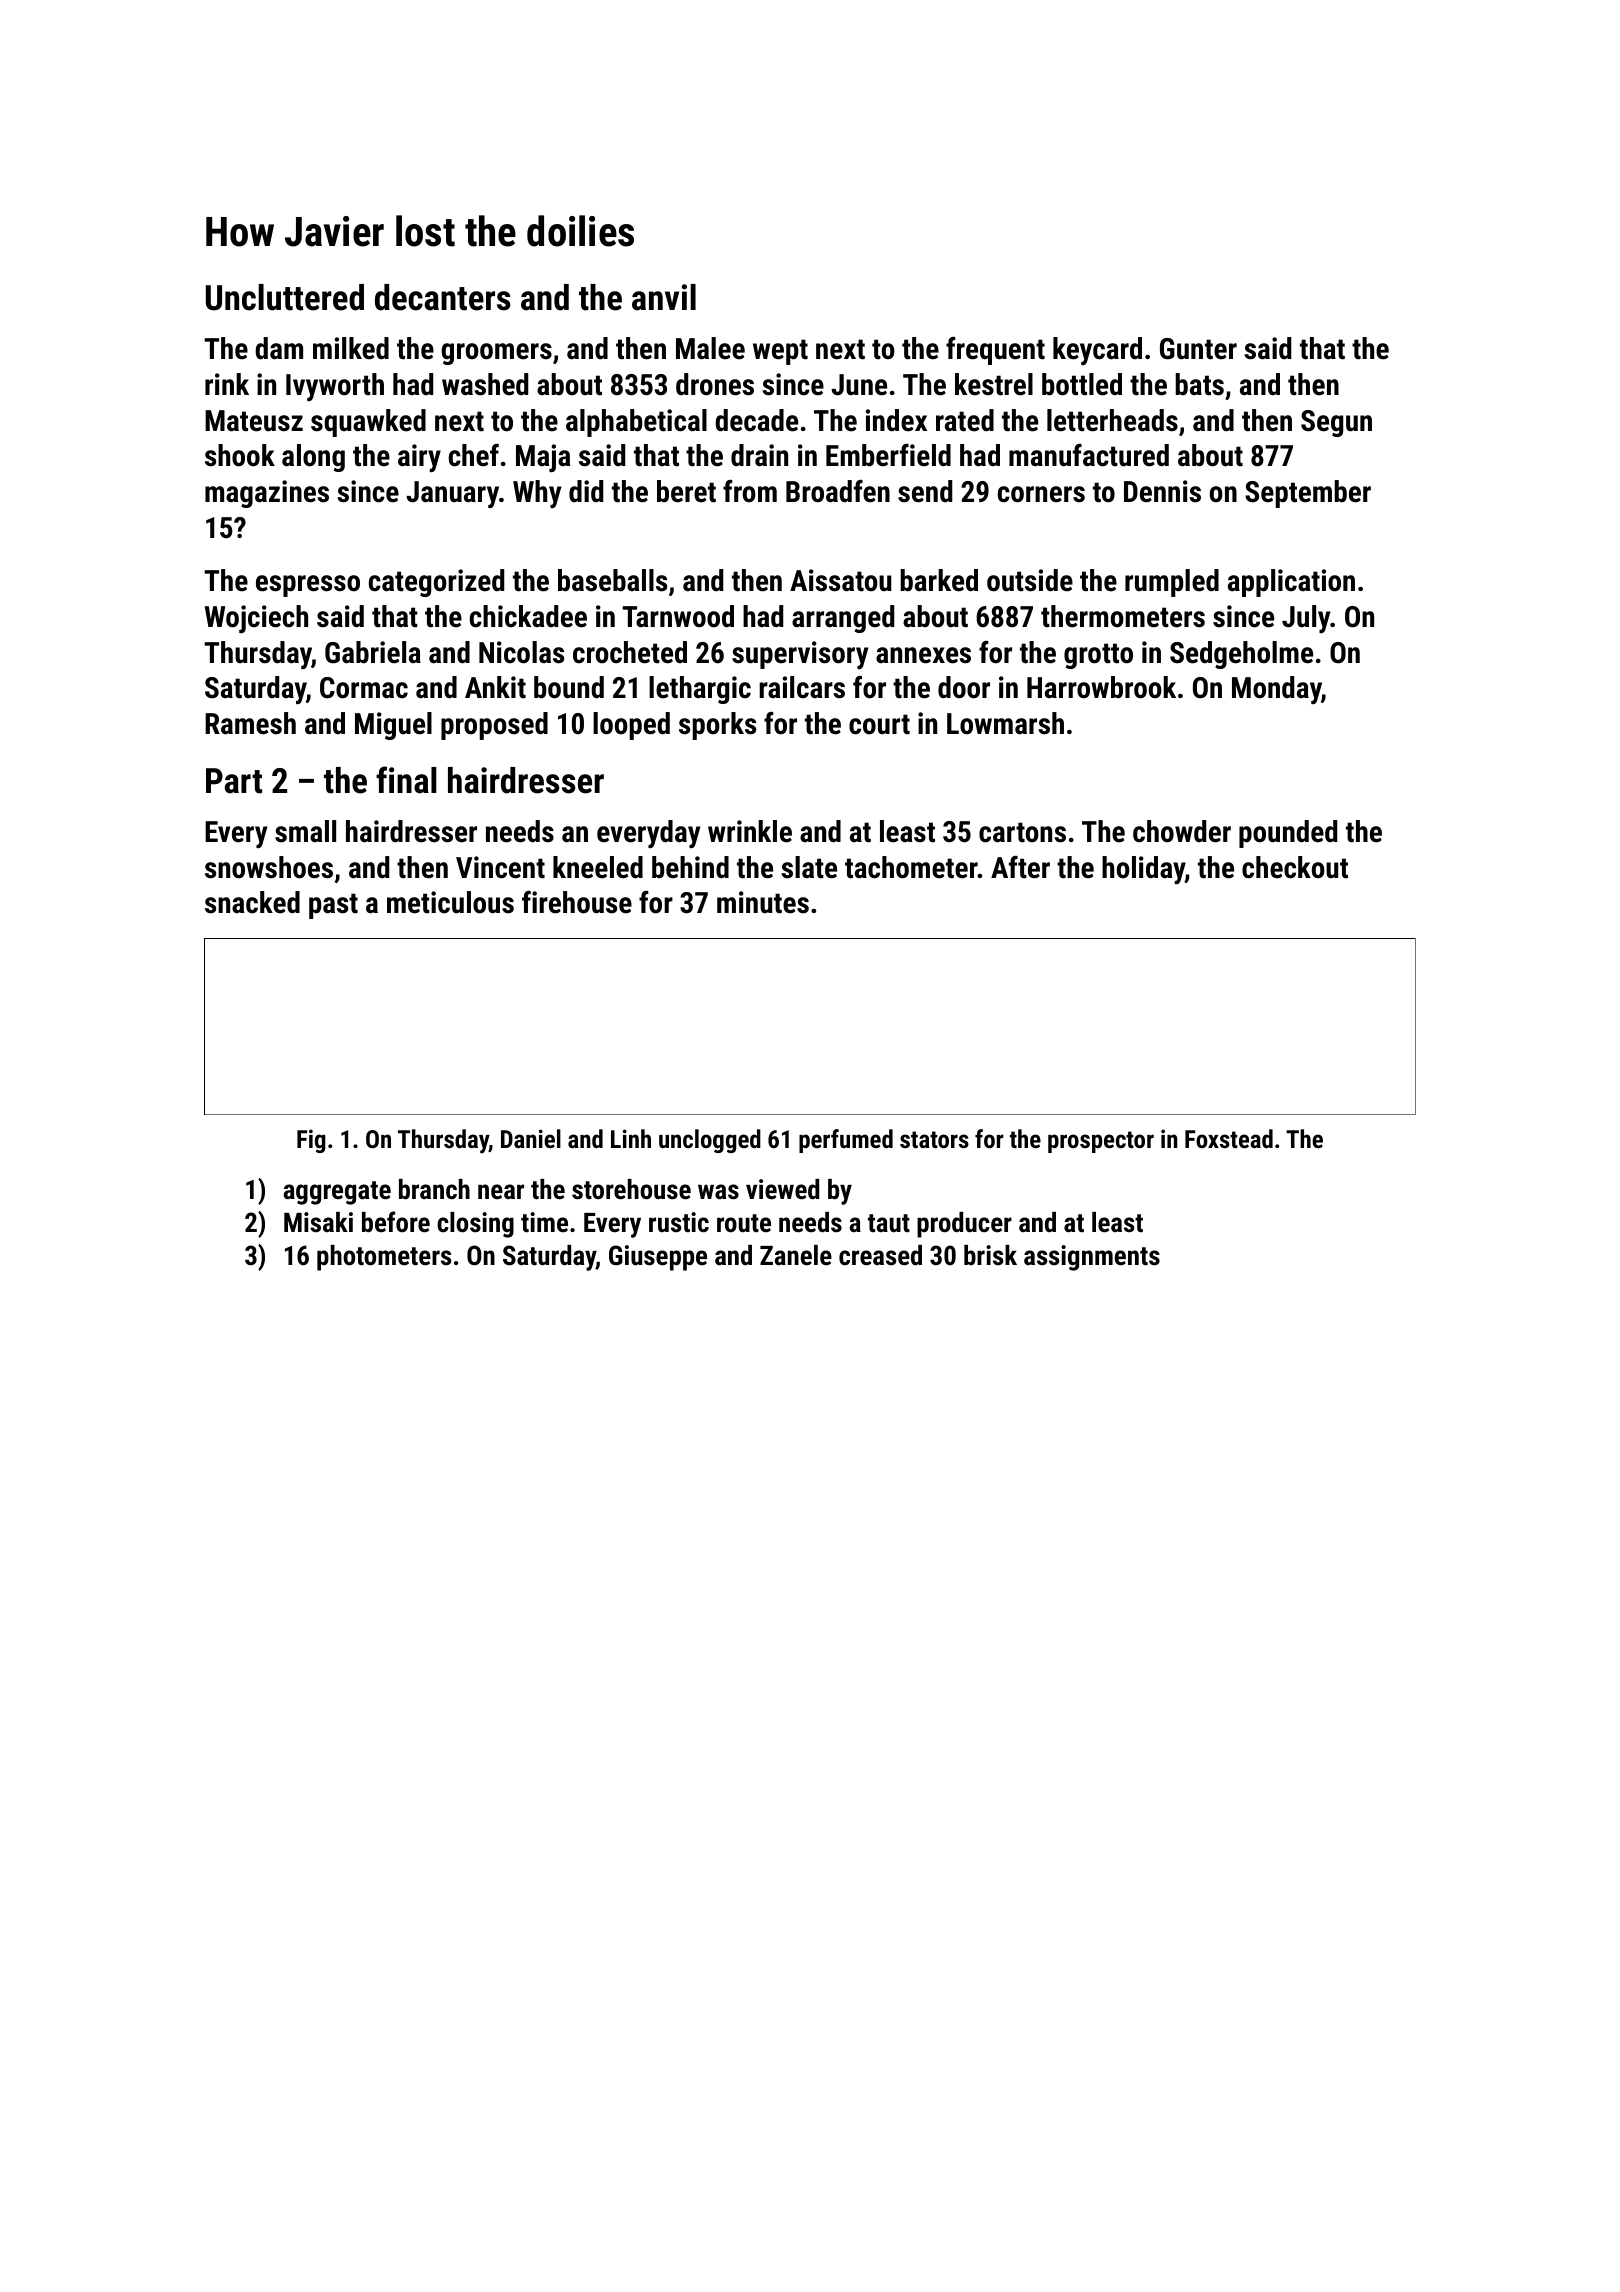 This page has height=2292, width=1620. What do you see at coordinates (1336, 423) in the page?
I see `Segun` at bounding box center [1336, 423].
